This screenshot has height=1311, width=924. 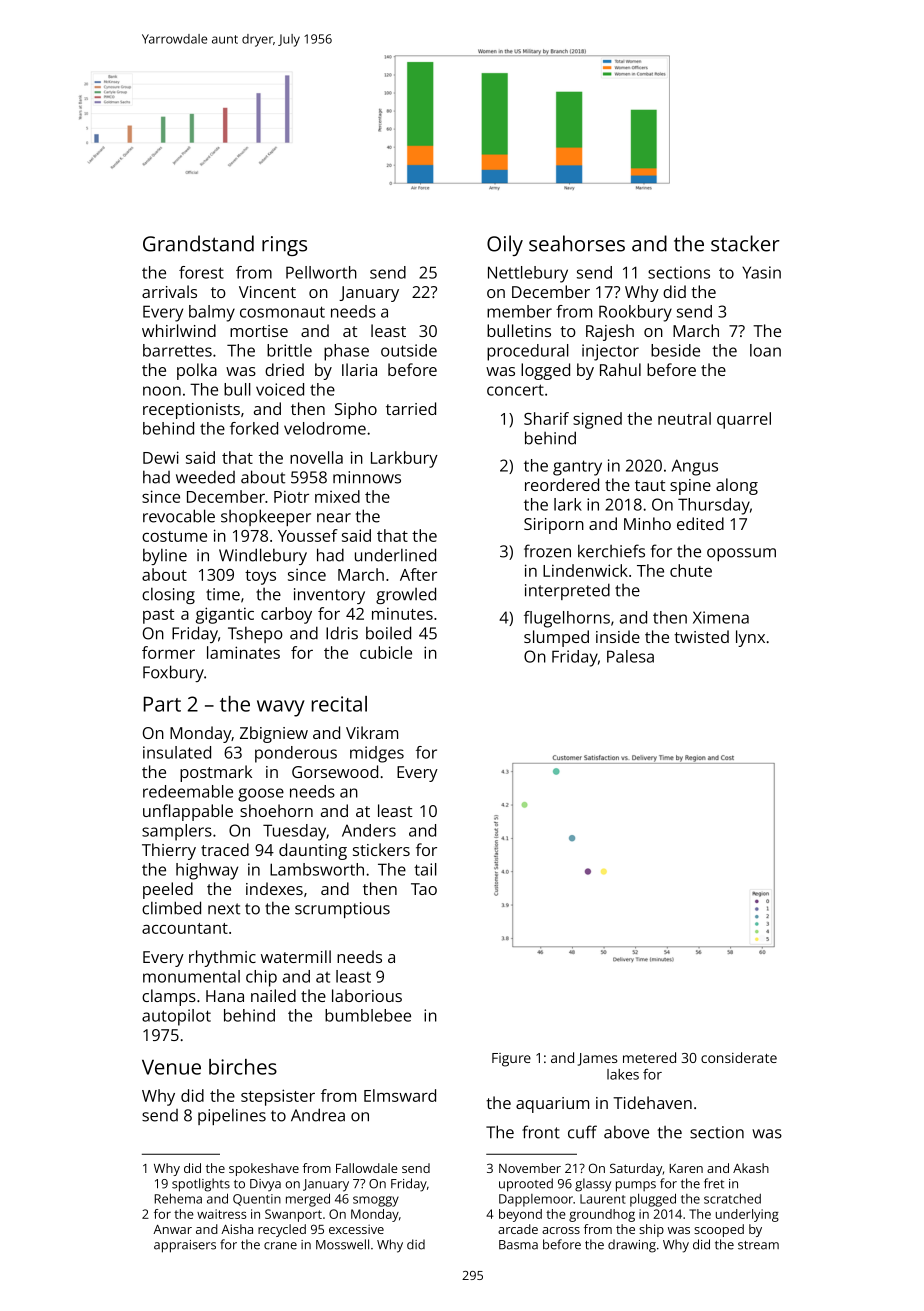 I want to click on metered, so click(x=649, y=1057).
